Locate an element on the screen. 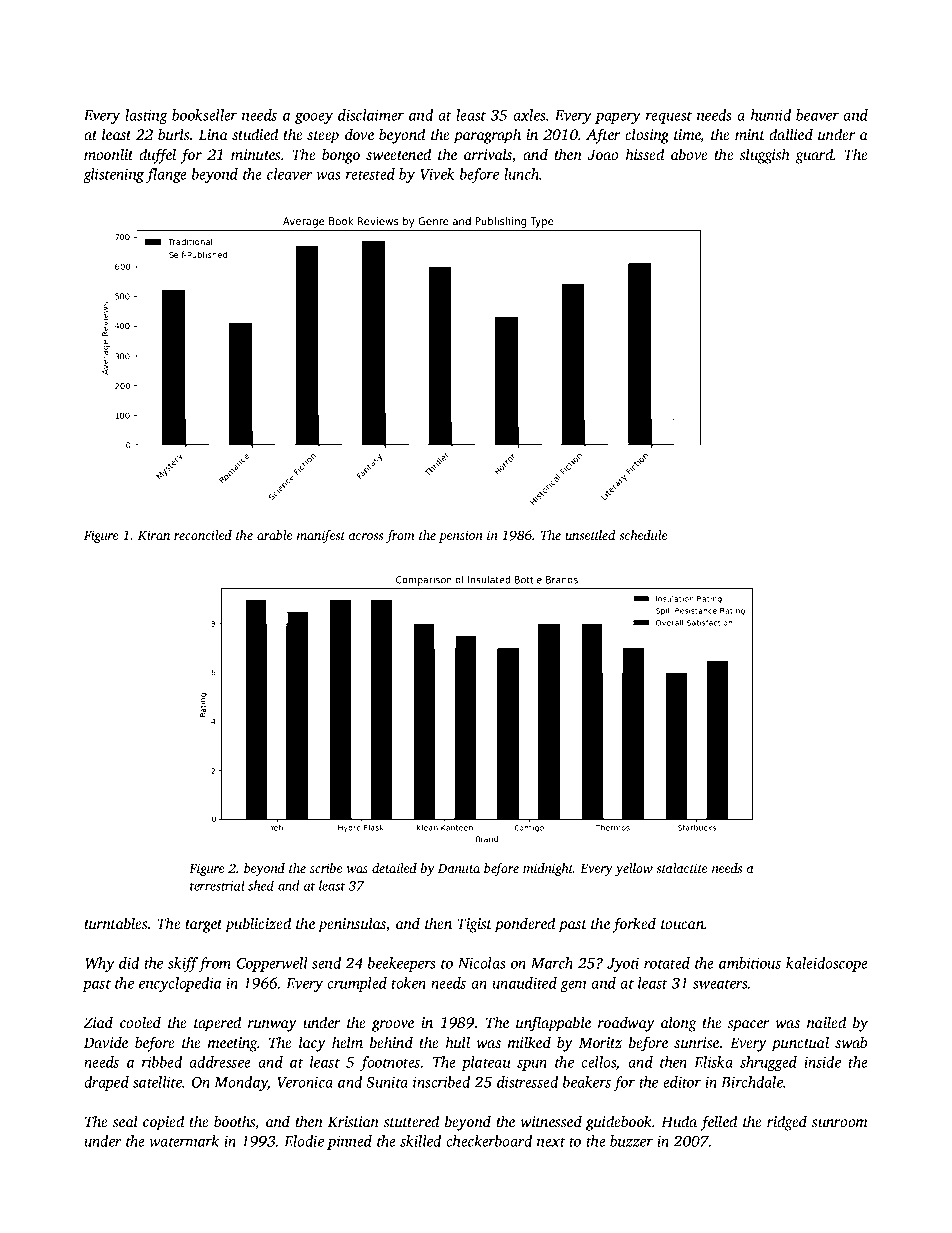 The image size is (952, 1233). humid is located at coordinates (771, 115).
